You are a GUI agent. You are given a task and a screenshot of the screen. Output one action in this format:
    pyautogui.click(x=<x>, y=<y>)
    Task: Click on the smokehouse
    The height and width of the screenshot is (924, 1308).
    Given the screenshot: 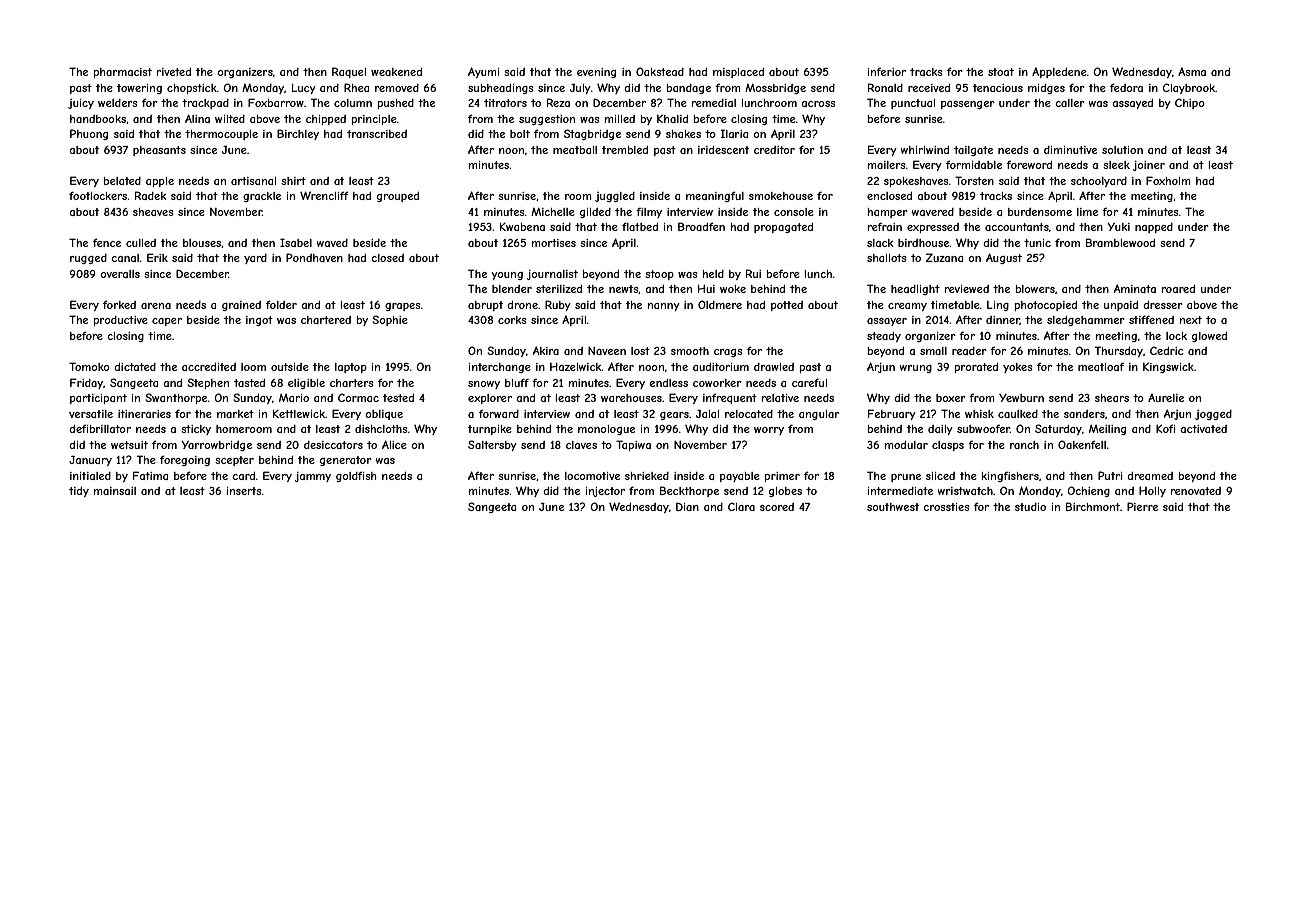 What is the action you would take?
    pyautogui.click(x=781, y=196)
